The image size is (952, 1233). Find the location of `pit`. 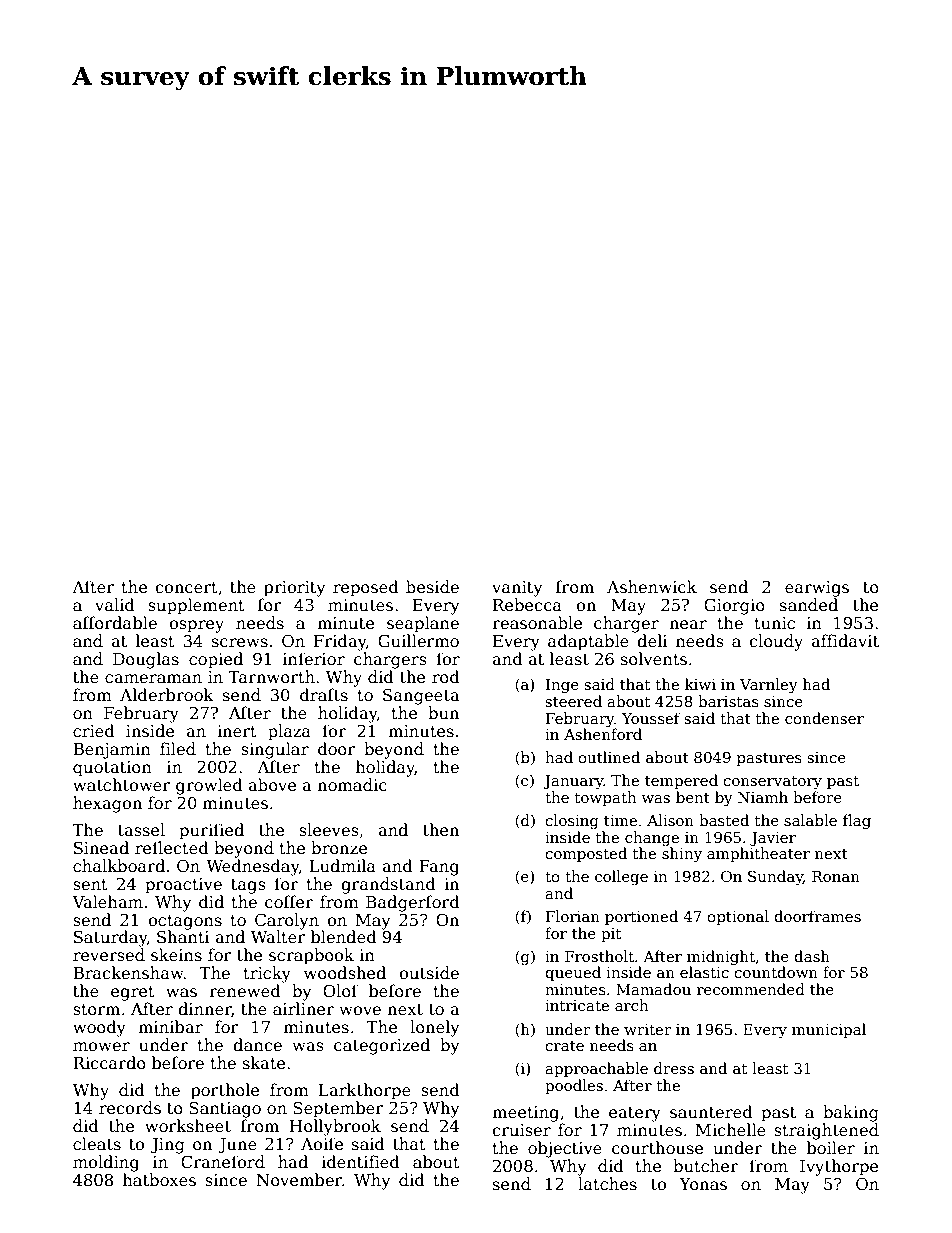

pit is located at coordinates (611, 935).
